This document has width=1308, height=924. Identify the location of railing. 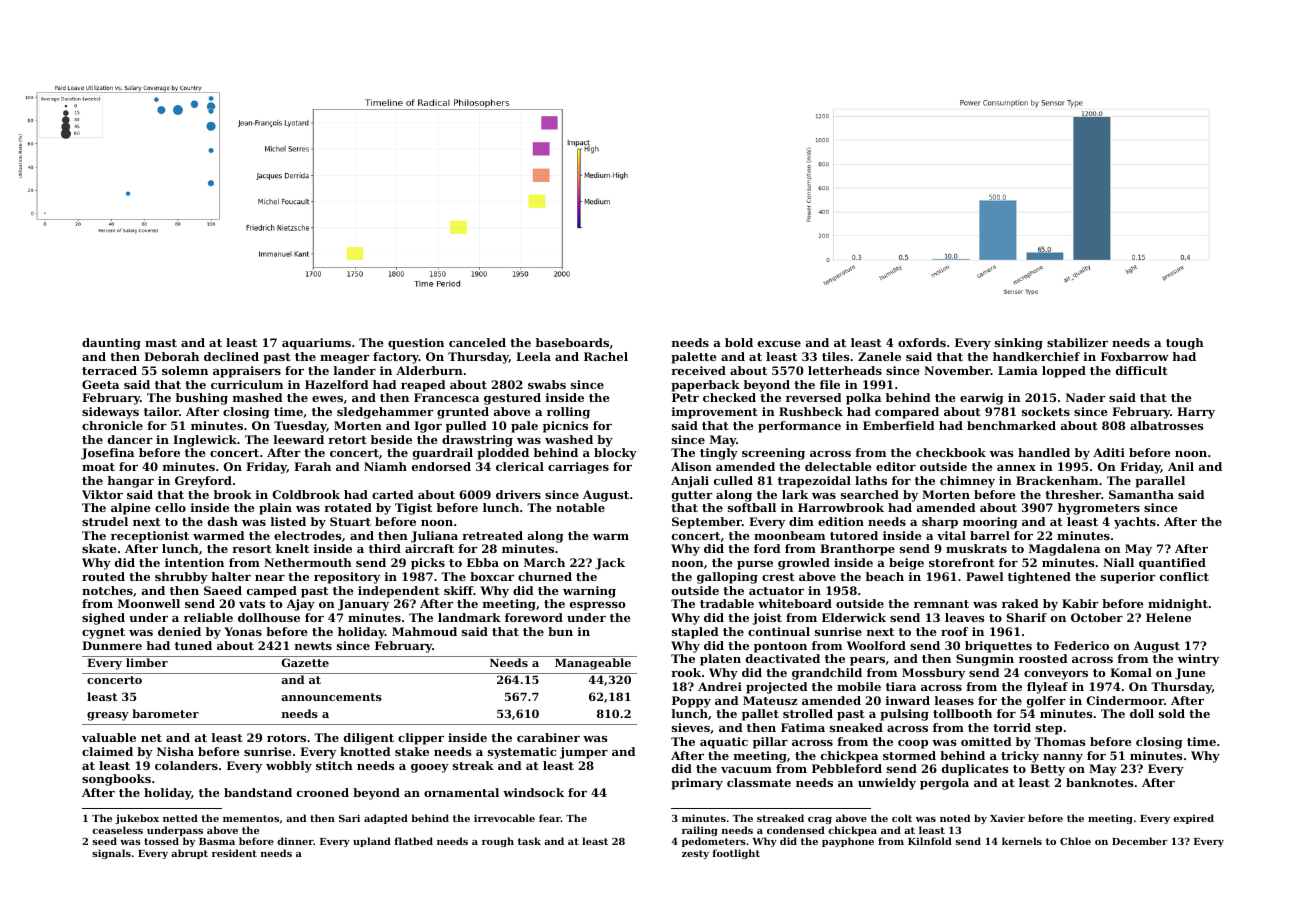
(700, 831).
